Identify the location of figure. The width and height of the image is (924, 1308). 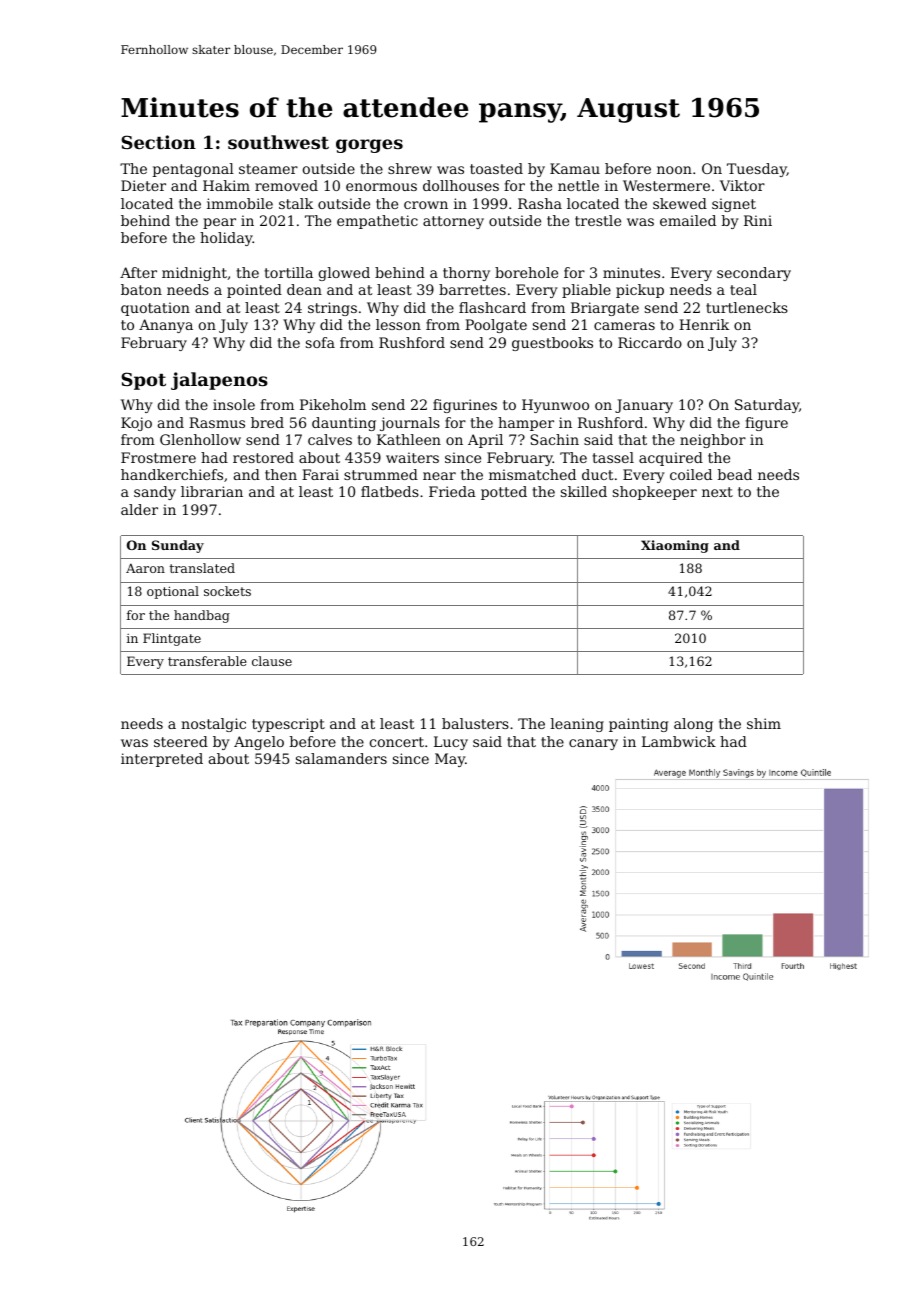
(766, 424).
